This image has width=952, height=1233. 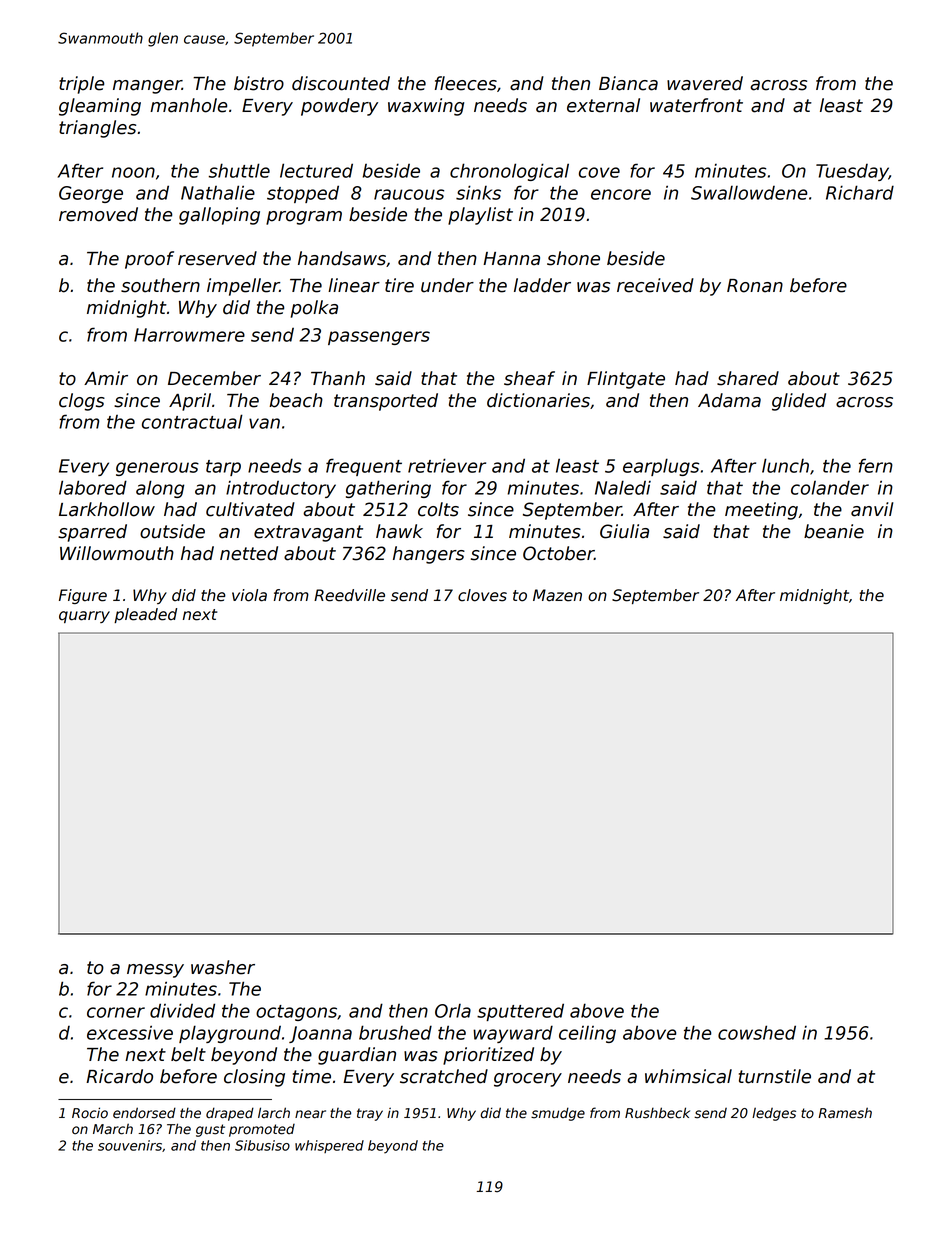 What do you see at coordinates (628, 83) in the image?
I see `Bianca` at bounding box center [628, 83].
